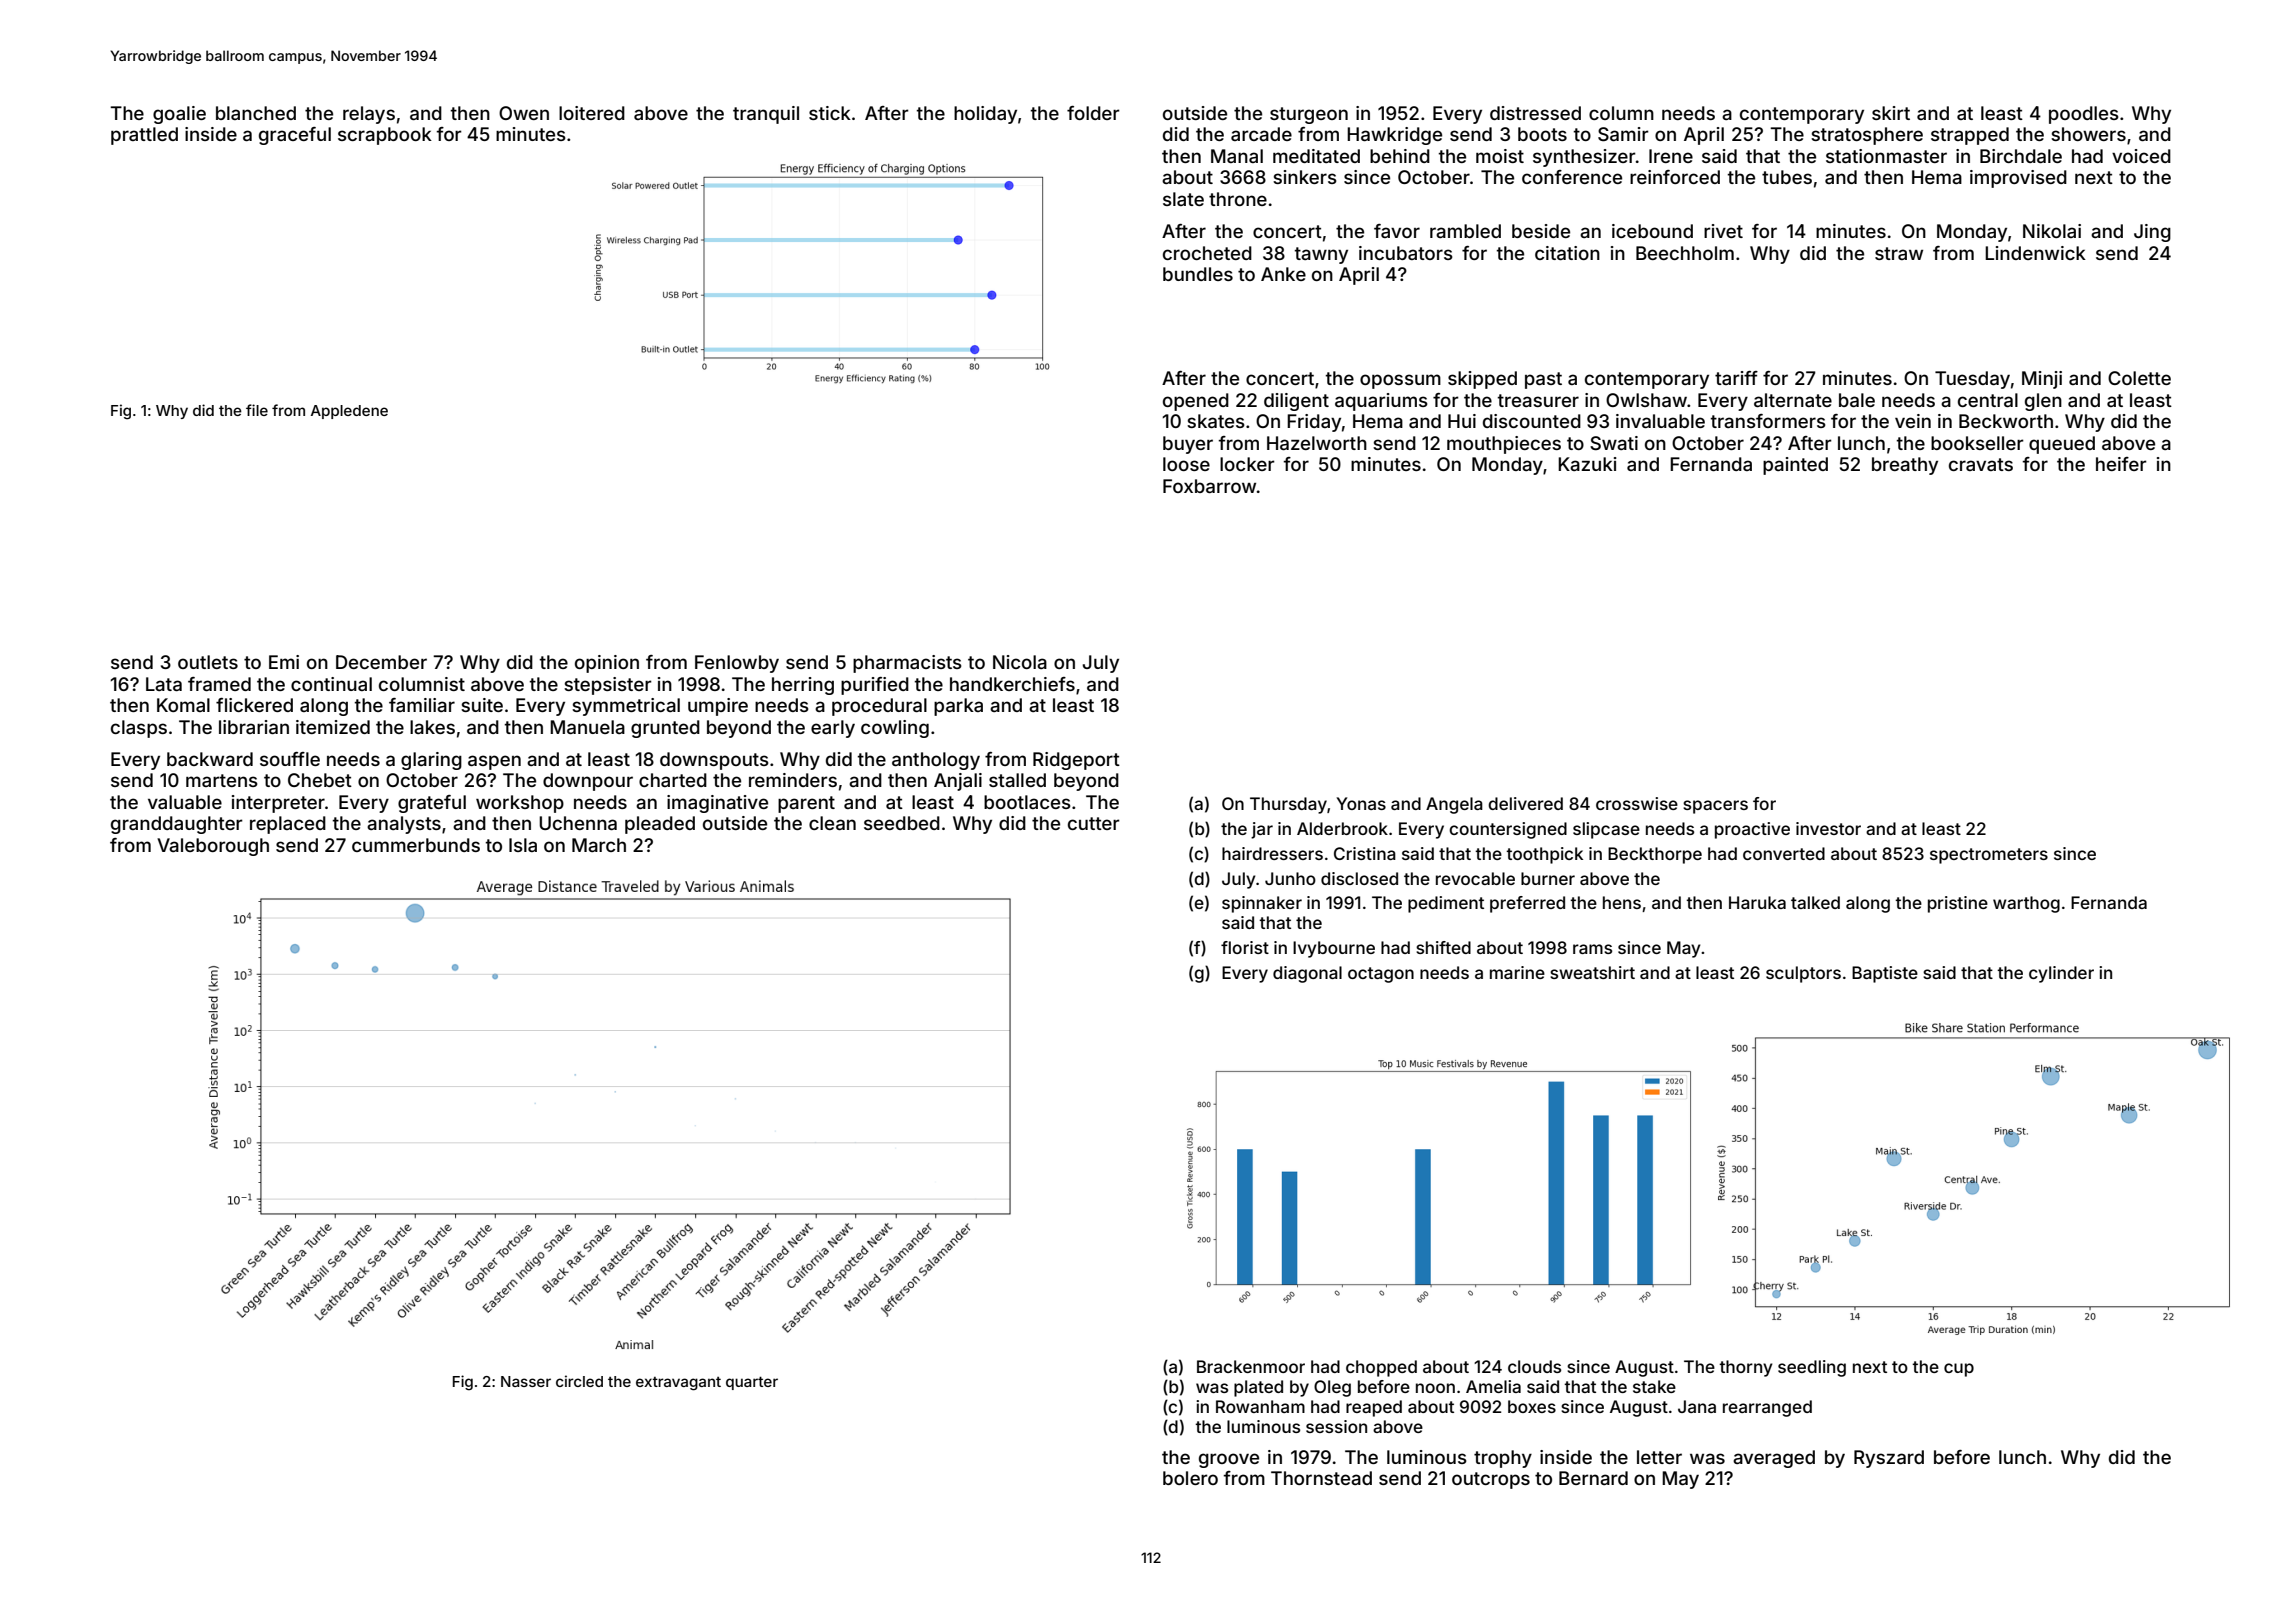 The width and height of the image is (2282, 1614). What do you see at coordinates (349, 412) in the image?
I see `Appledene` at bounding box center [349, 412].
